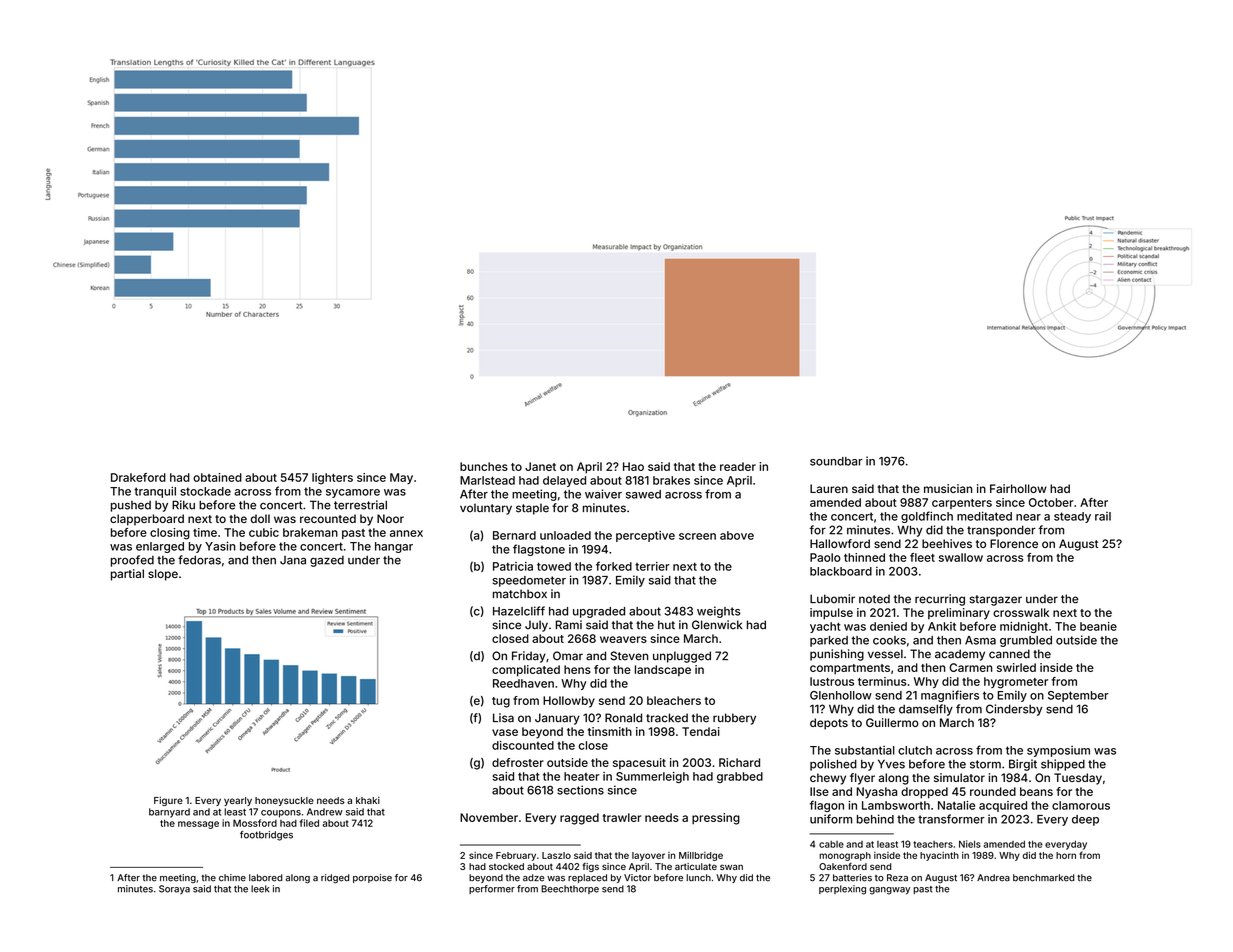 The width and height of the image is (1233, 952). I want to click on Asma, so click(980, 640).
